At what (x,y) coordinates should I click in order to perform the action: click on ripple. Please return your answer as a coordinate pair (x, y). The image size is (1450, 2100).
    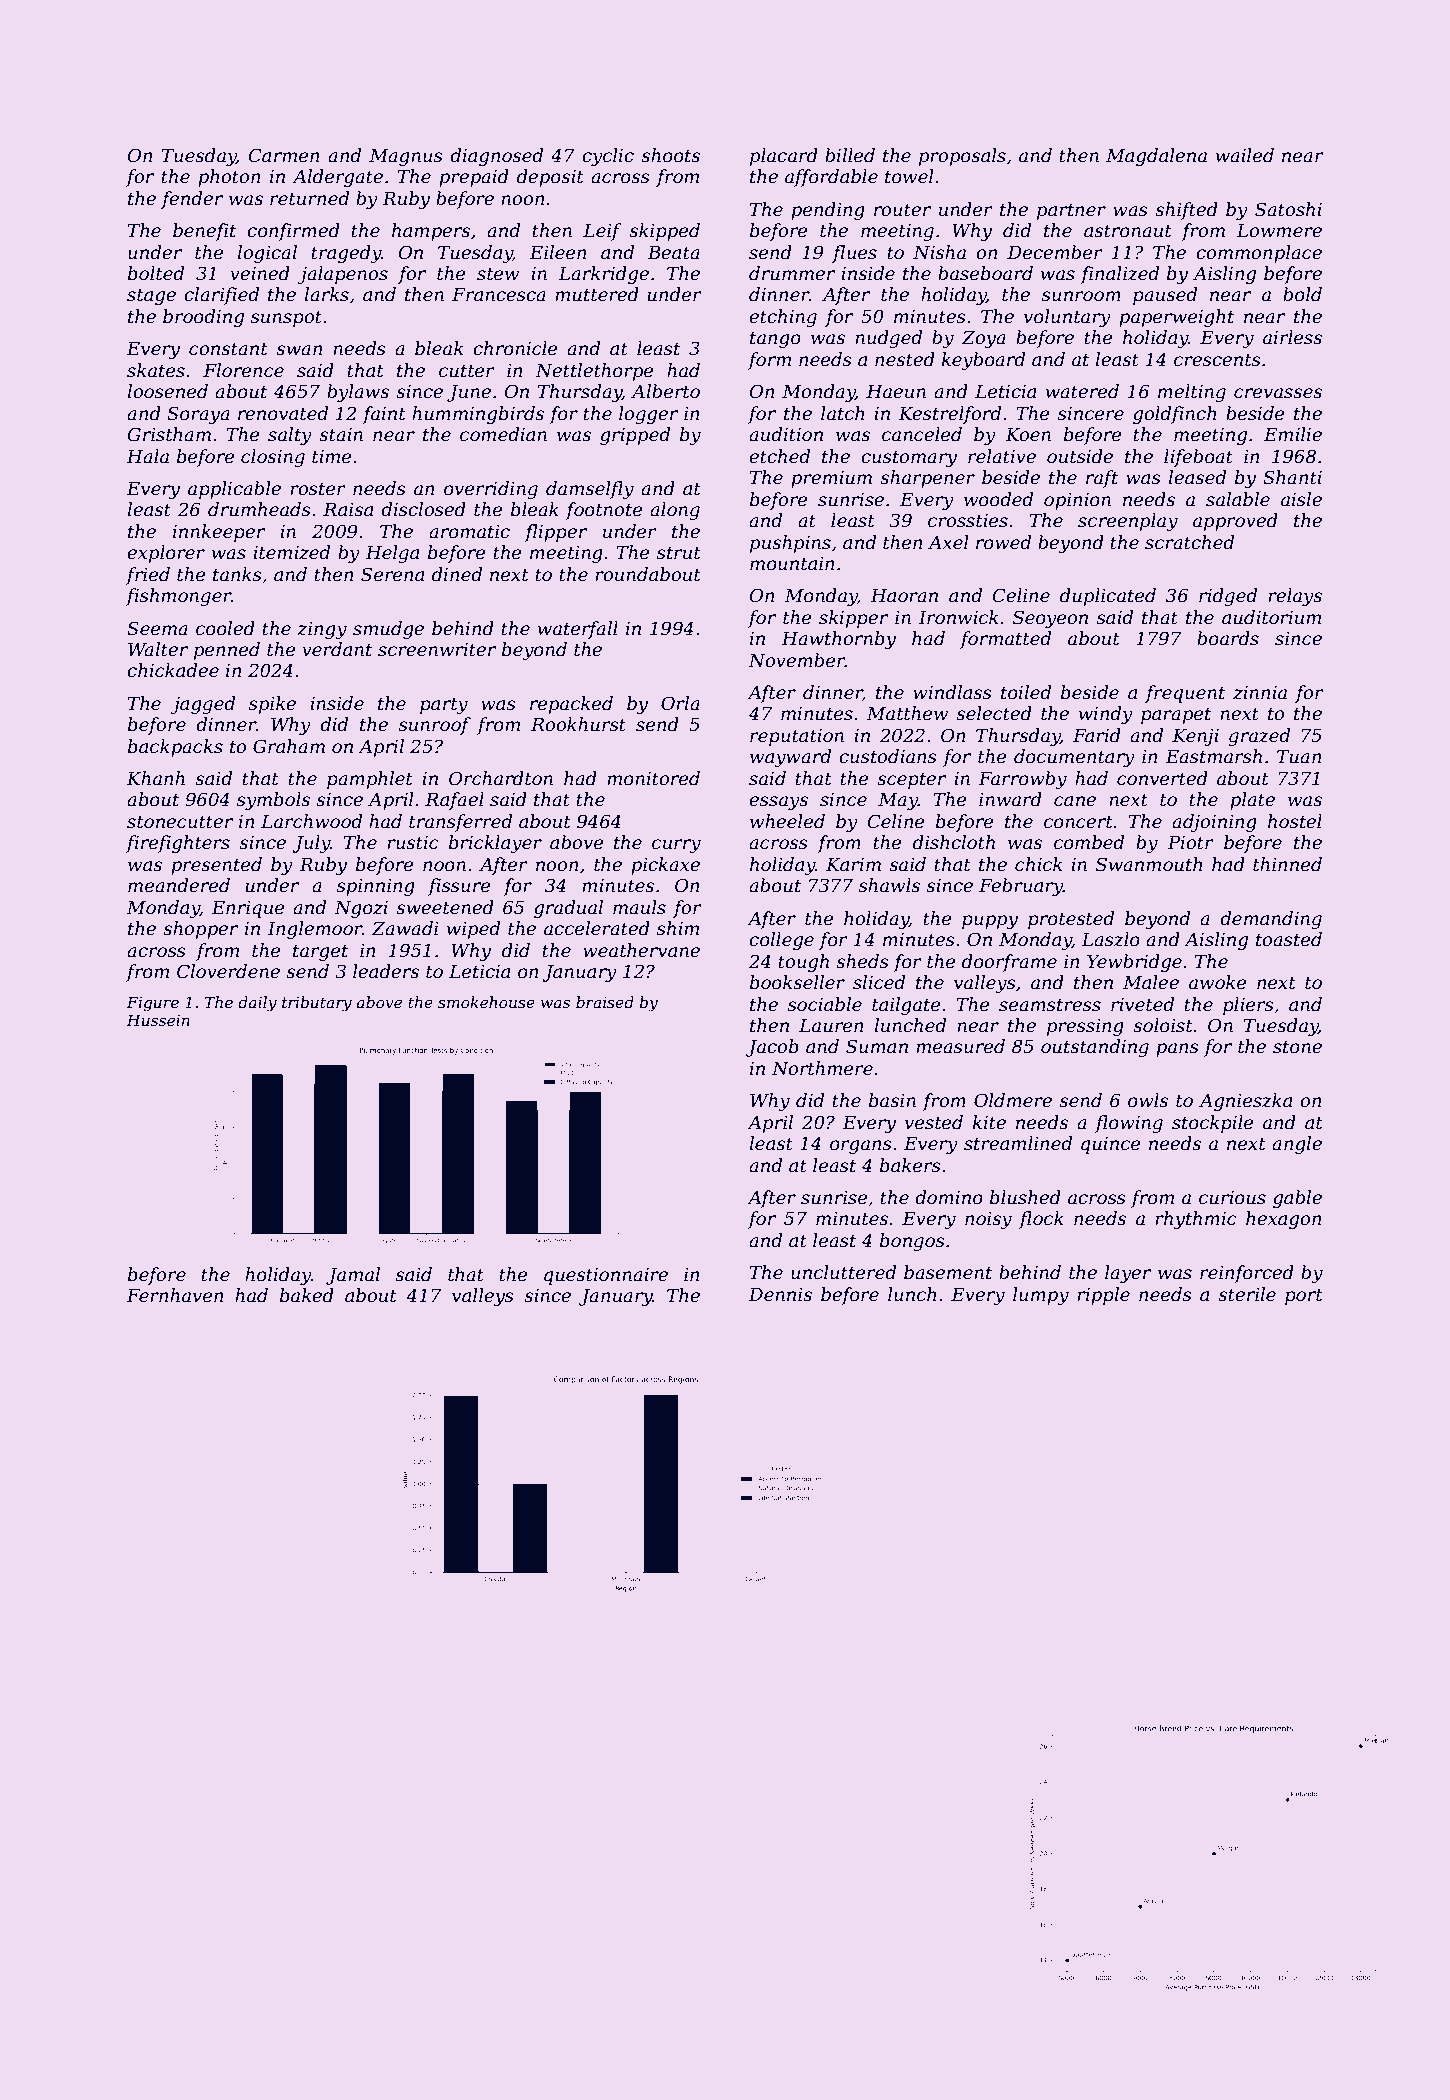
    Looking at the image, I should click on (1103, 1296).
